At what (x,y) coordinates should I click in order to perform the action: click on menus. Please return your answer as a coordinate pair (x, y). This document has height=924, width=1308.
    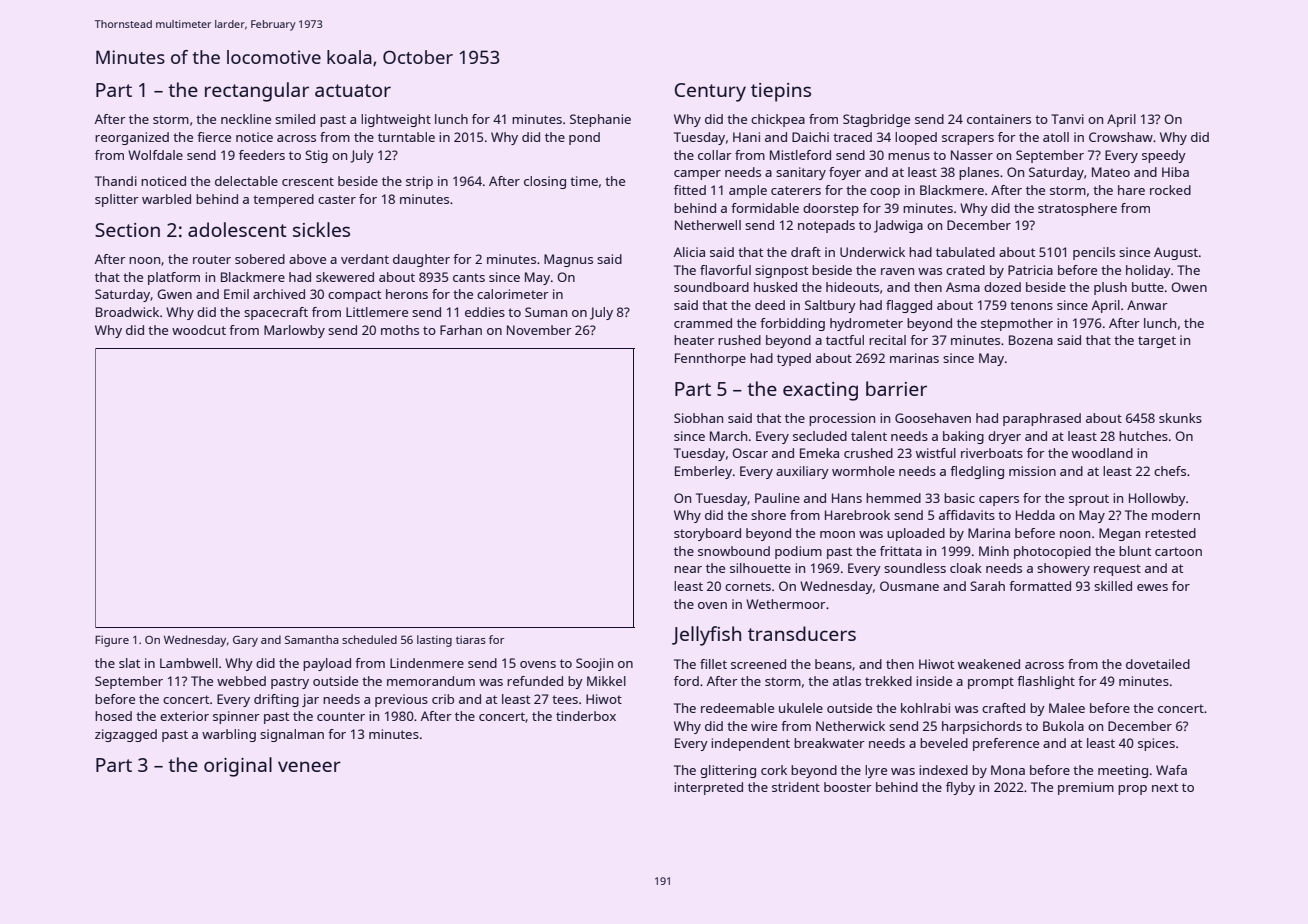
    Looking at the image, I should click on (909, 156).
